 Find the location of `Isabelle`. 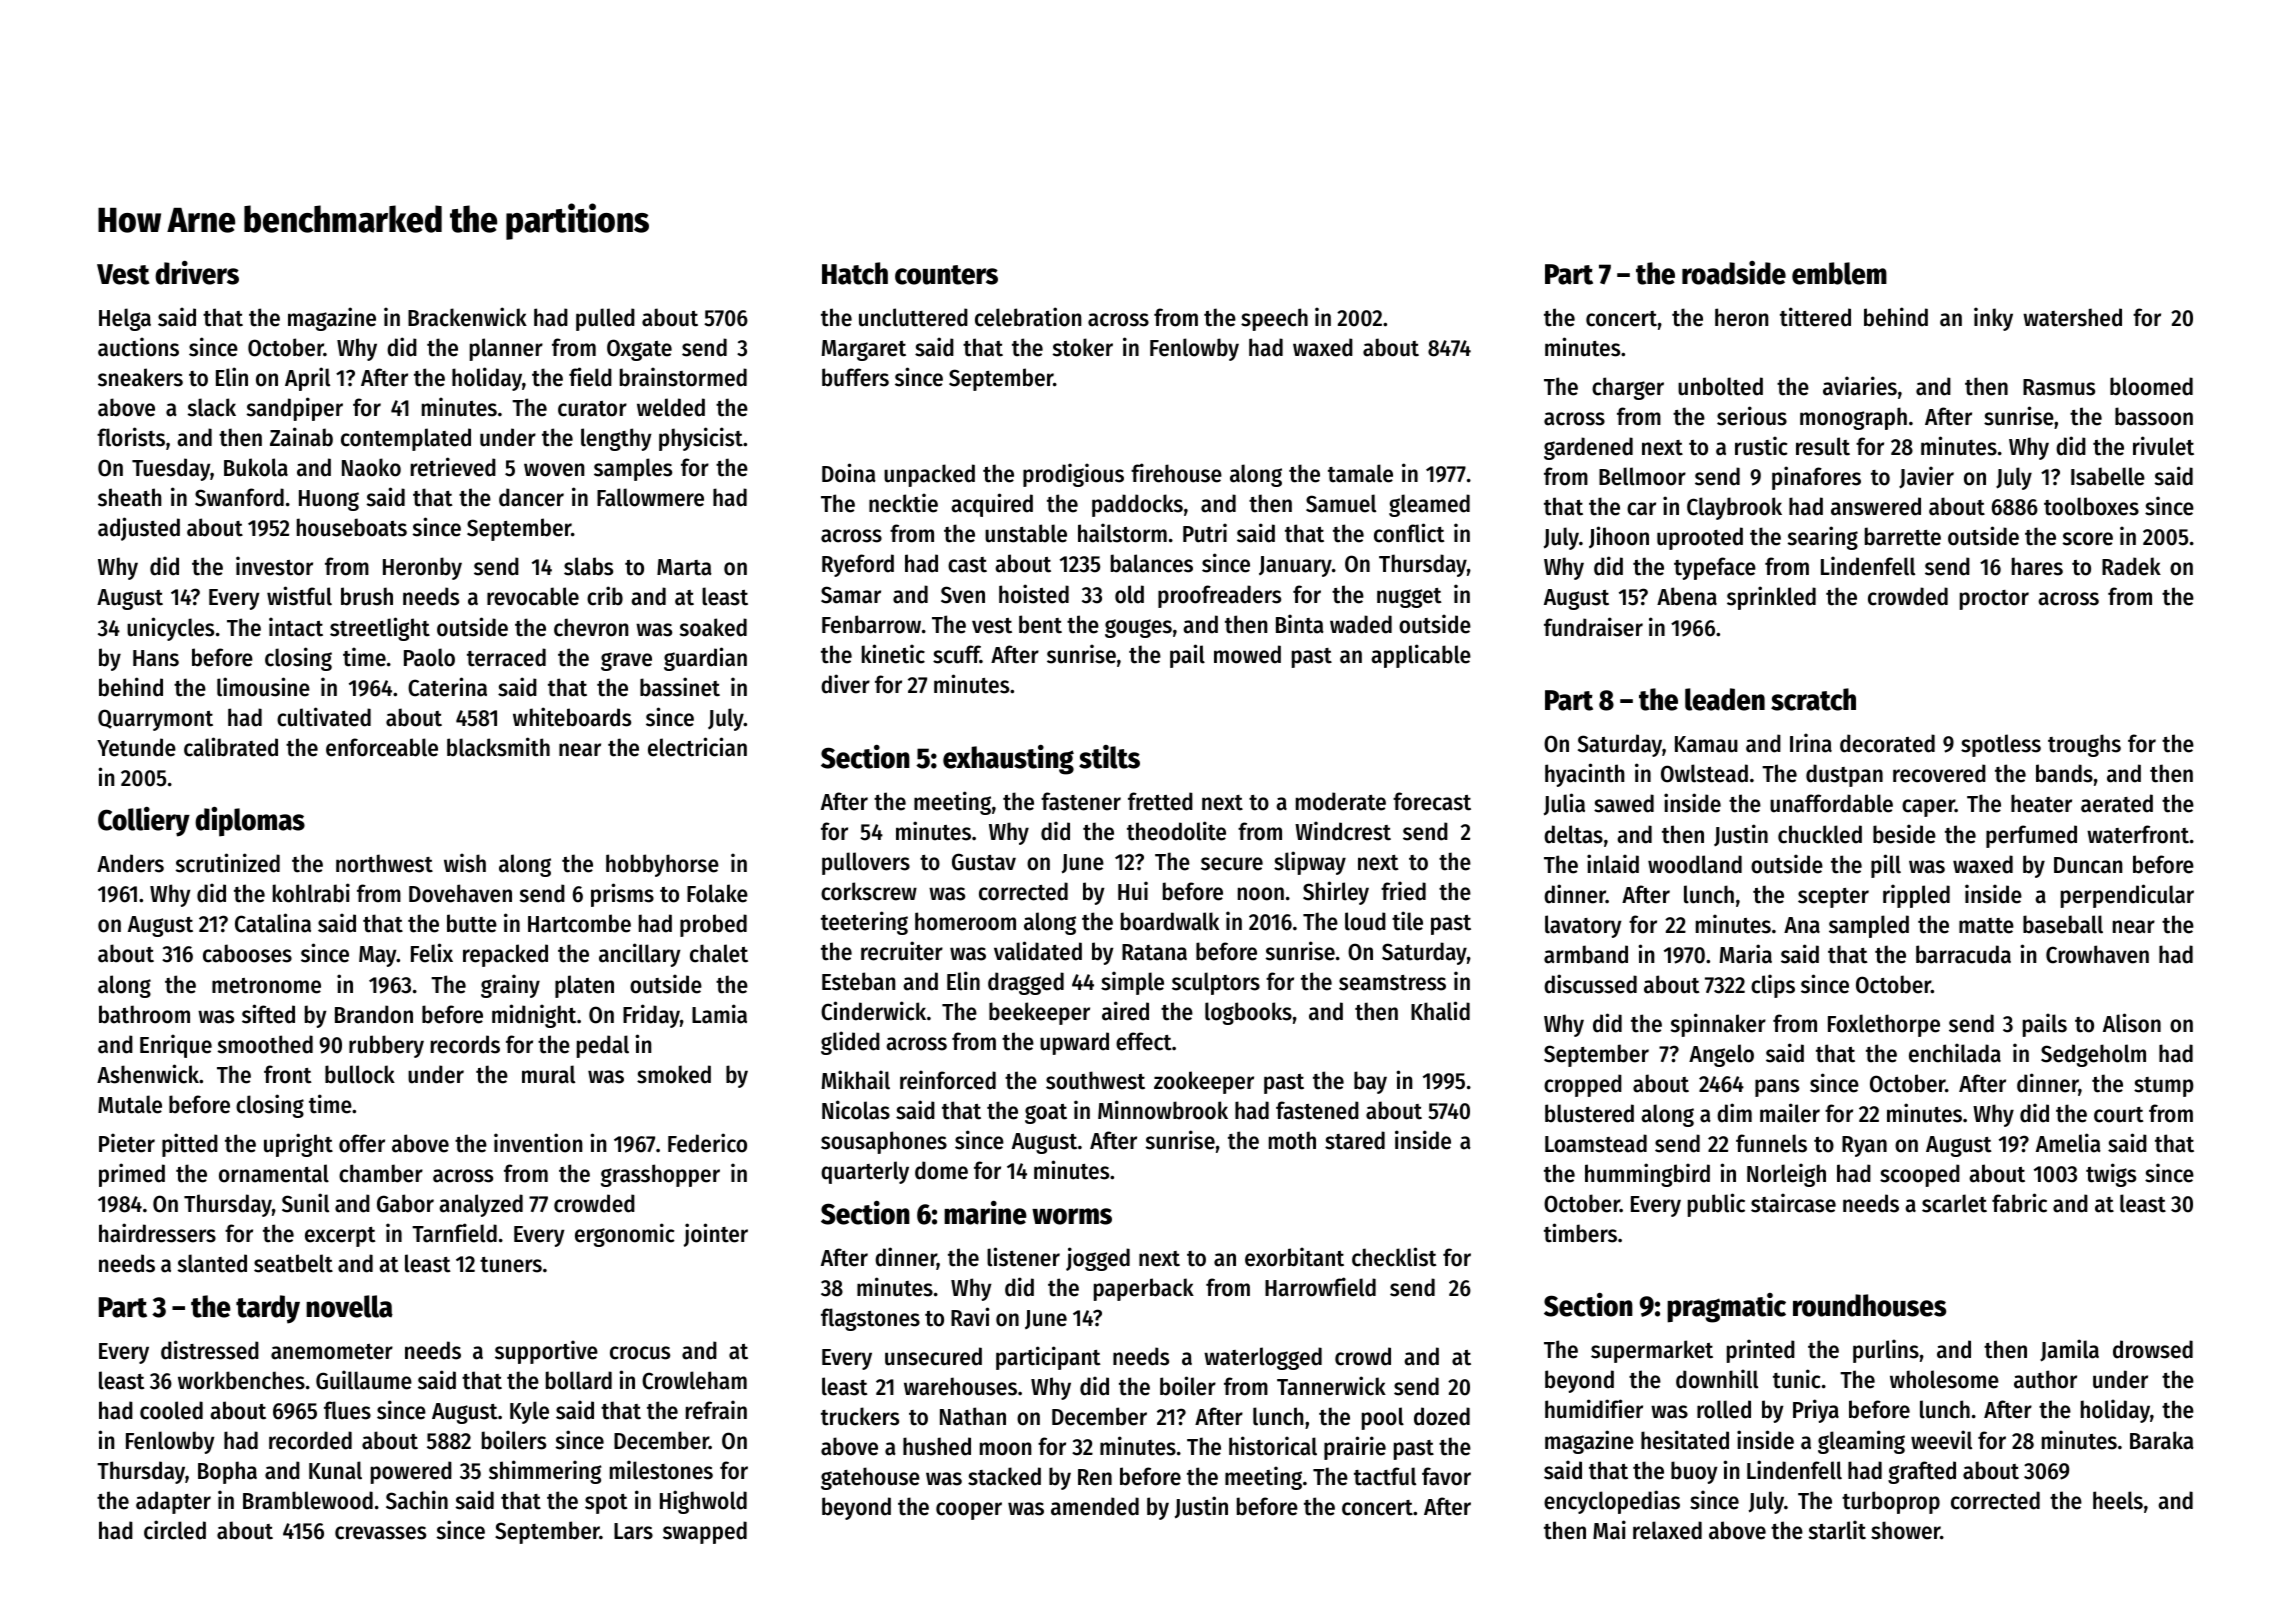

Isabelle is located at coordinates (2108, 476).
